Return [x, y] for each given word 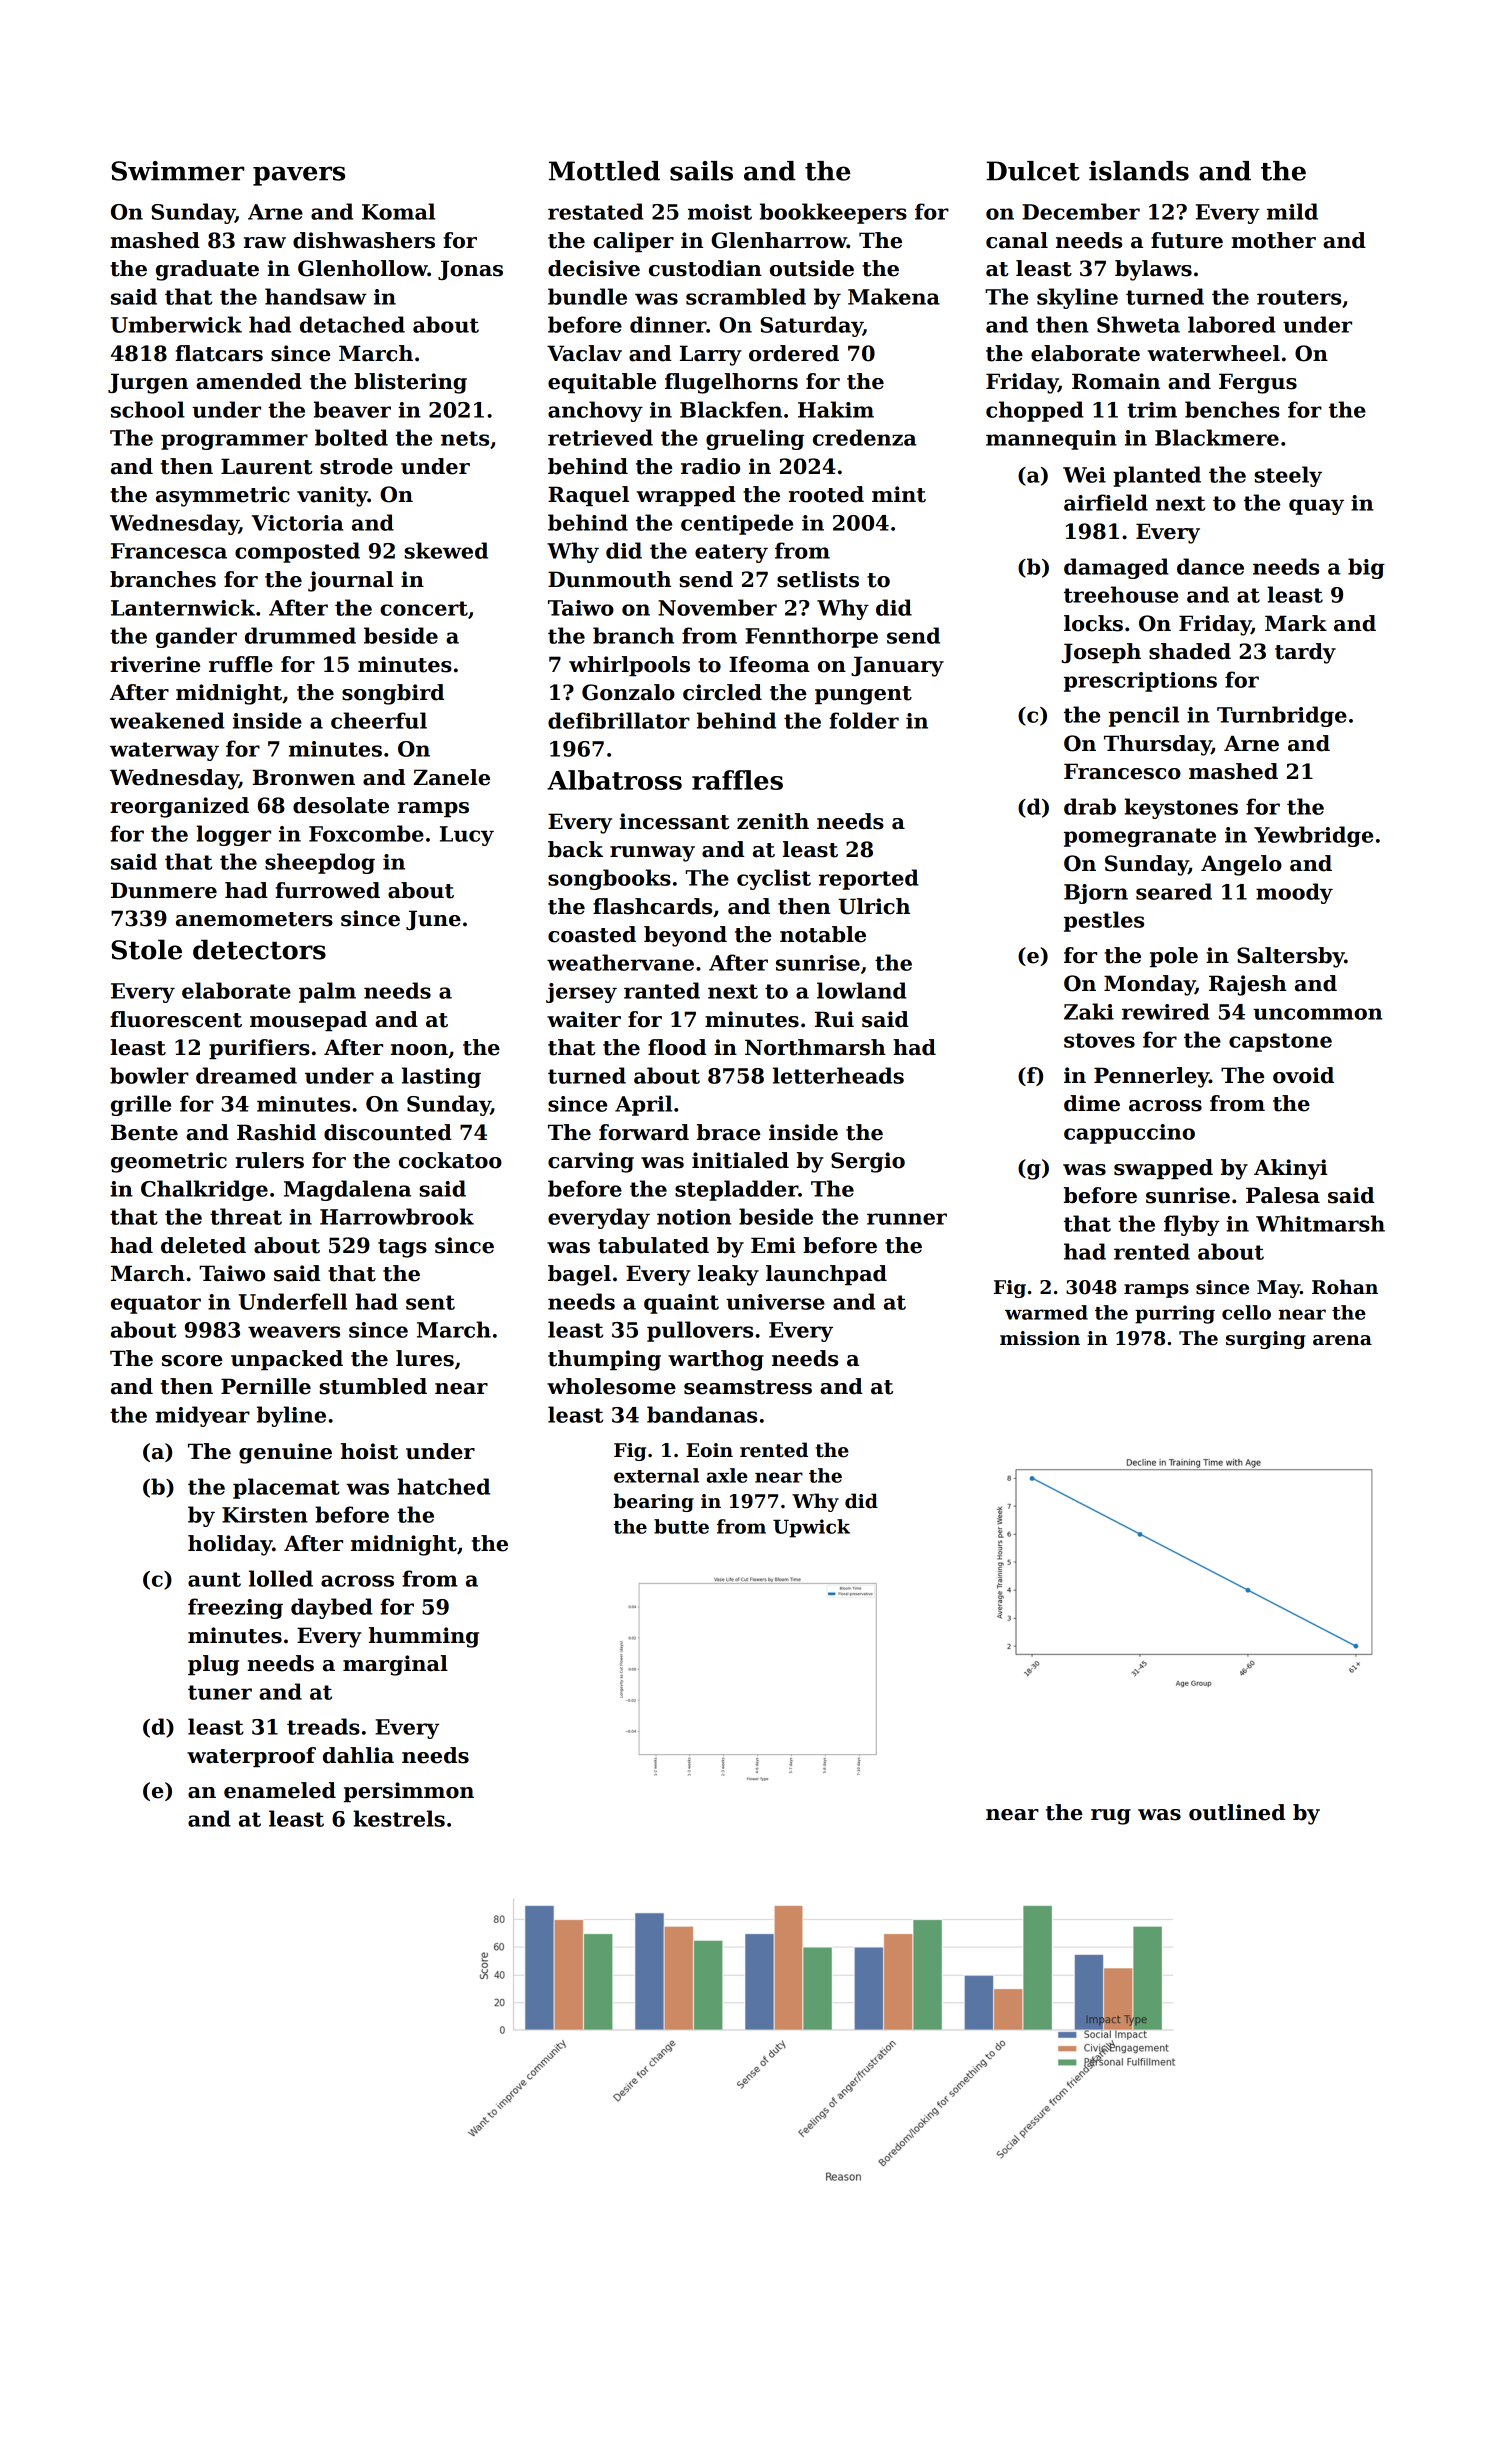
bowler [149, 1075]
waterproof [251, 1757]
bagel [579, 1275]
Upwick [811, 1528]
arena [1342, 1340]
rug [1111, 1817]
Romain [1116, 381]
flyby [1191, 1225]
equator [156, 1304]
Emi [773, 1245]
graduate [207, 270]
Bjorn [1096, 894]
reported [869, 879]
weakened [167, 720]
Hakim [836, 409]
